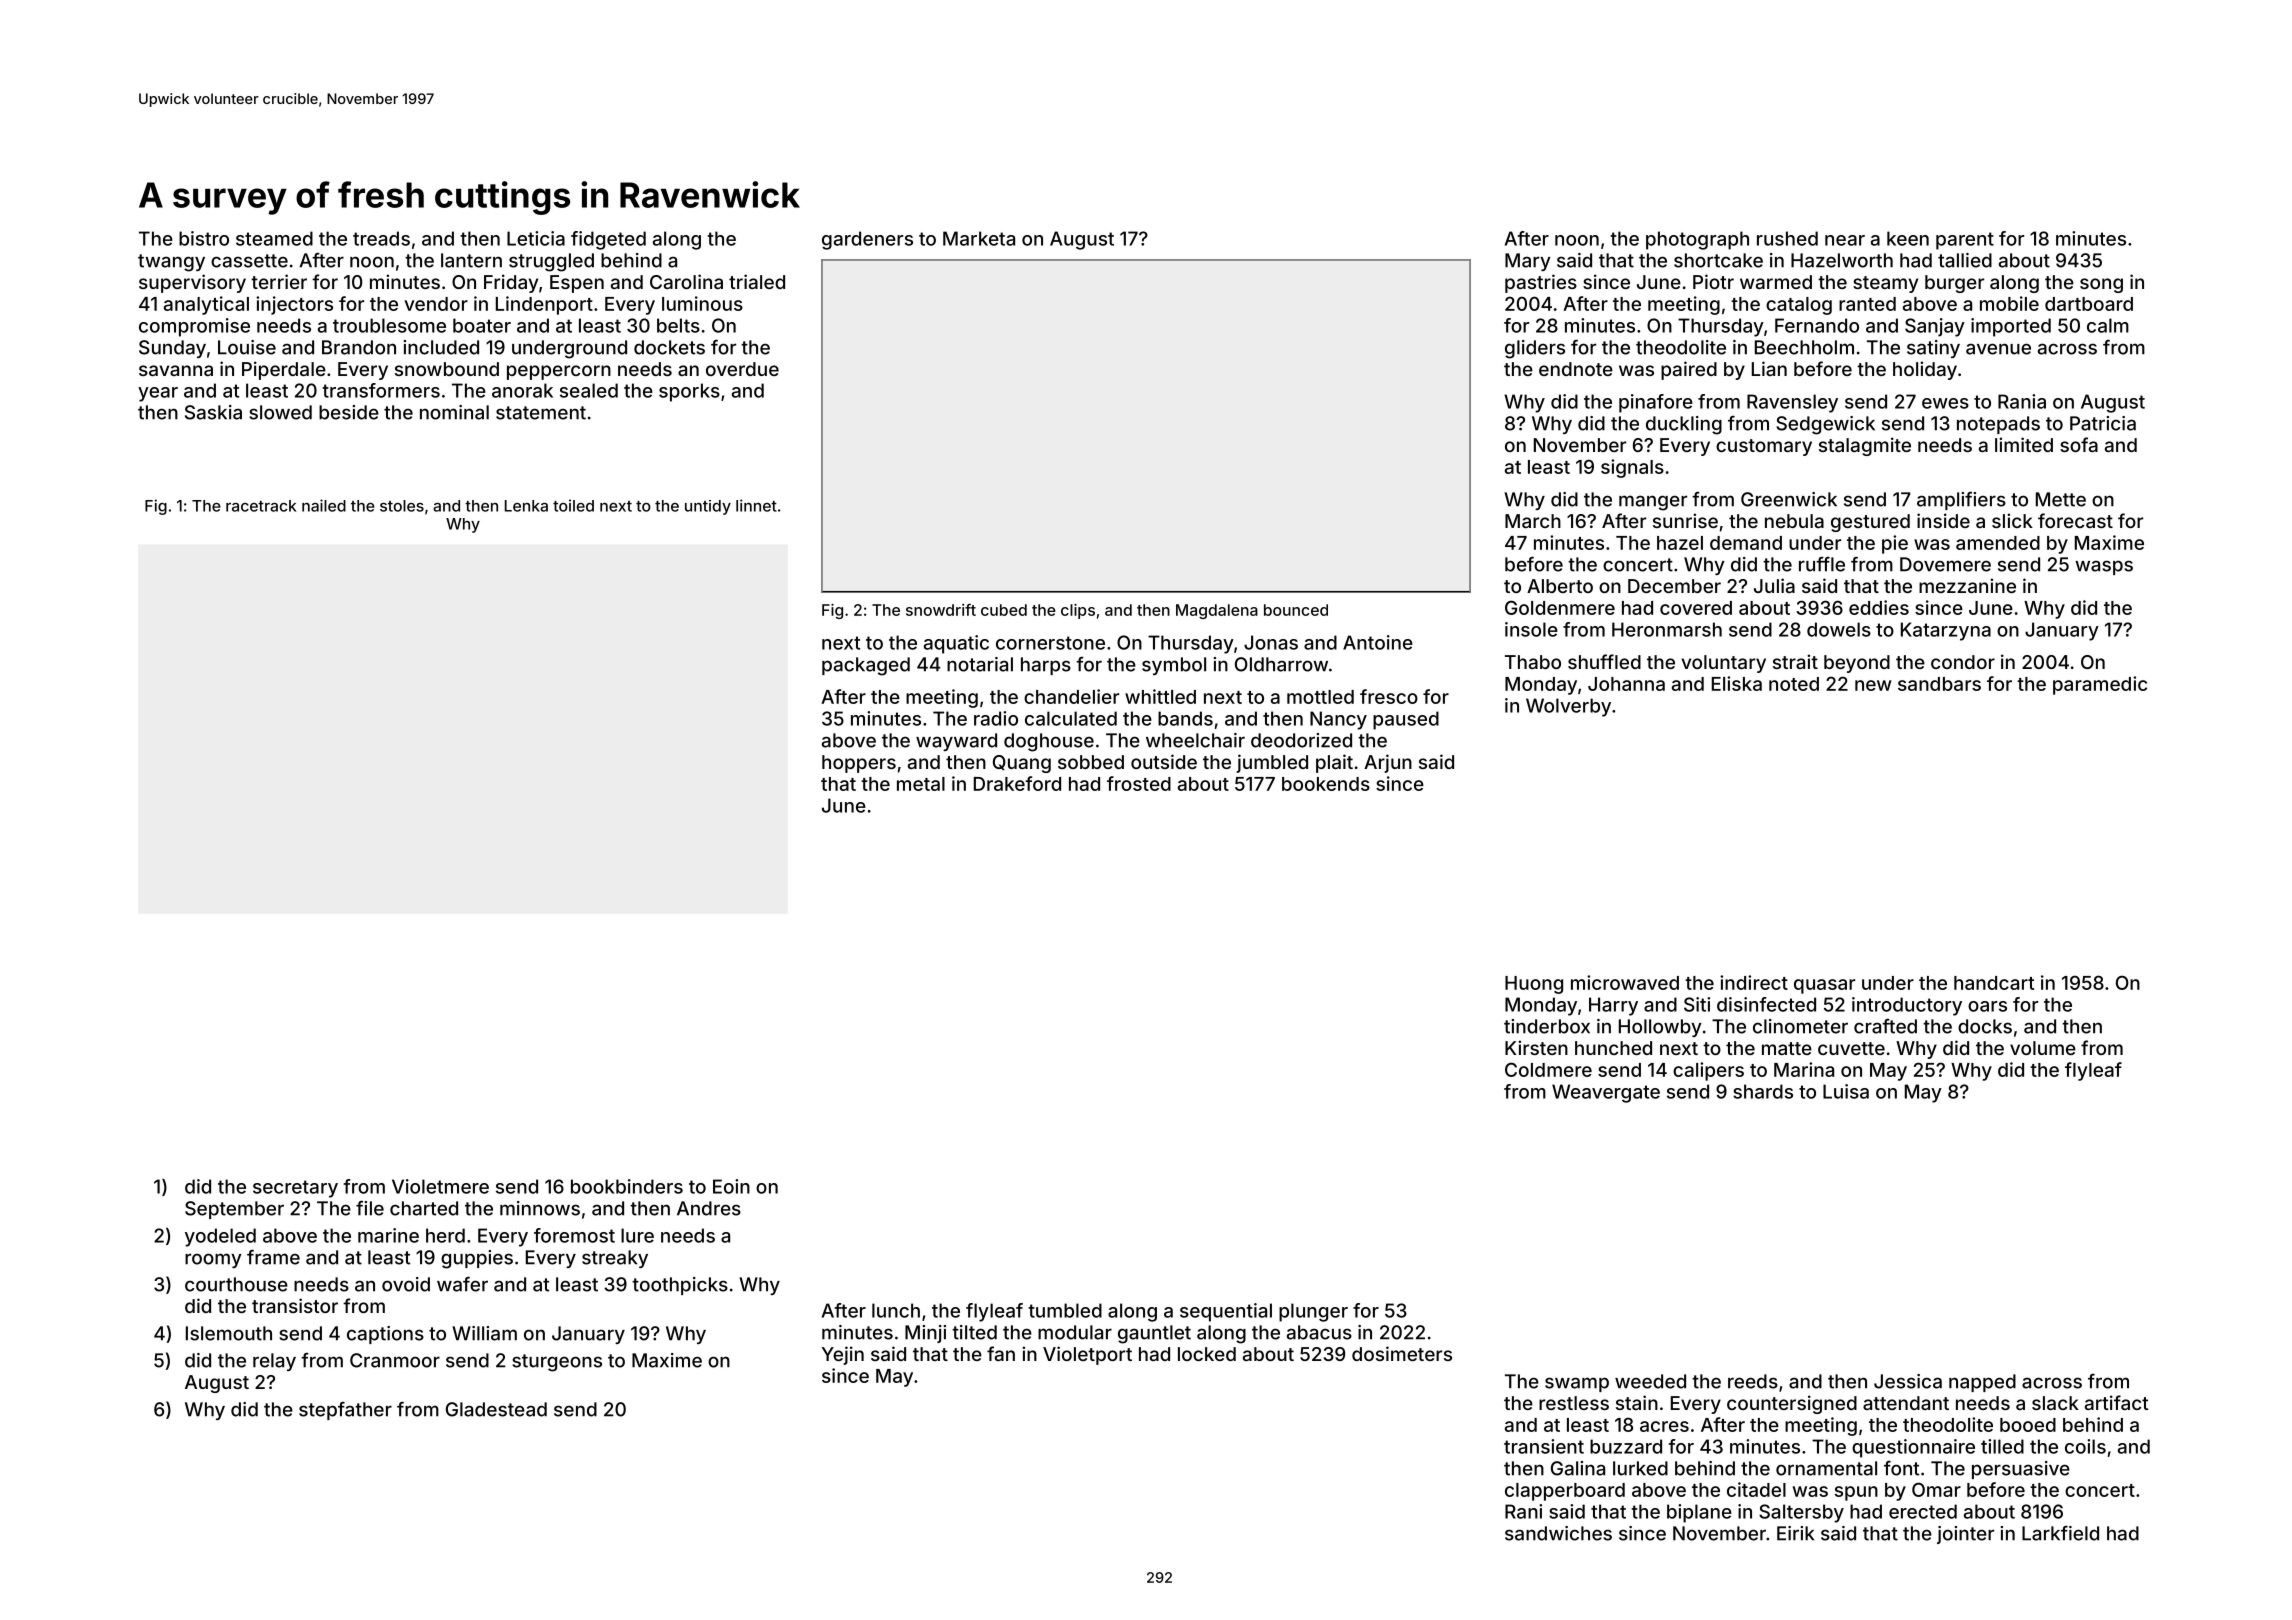 The height and width of the page is (1620, 2292). What do you see at coordinates (1737, 683) in the page?
I see `Eliska` at bounding box center [1737, 683].
